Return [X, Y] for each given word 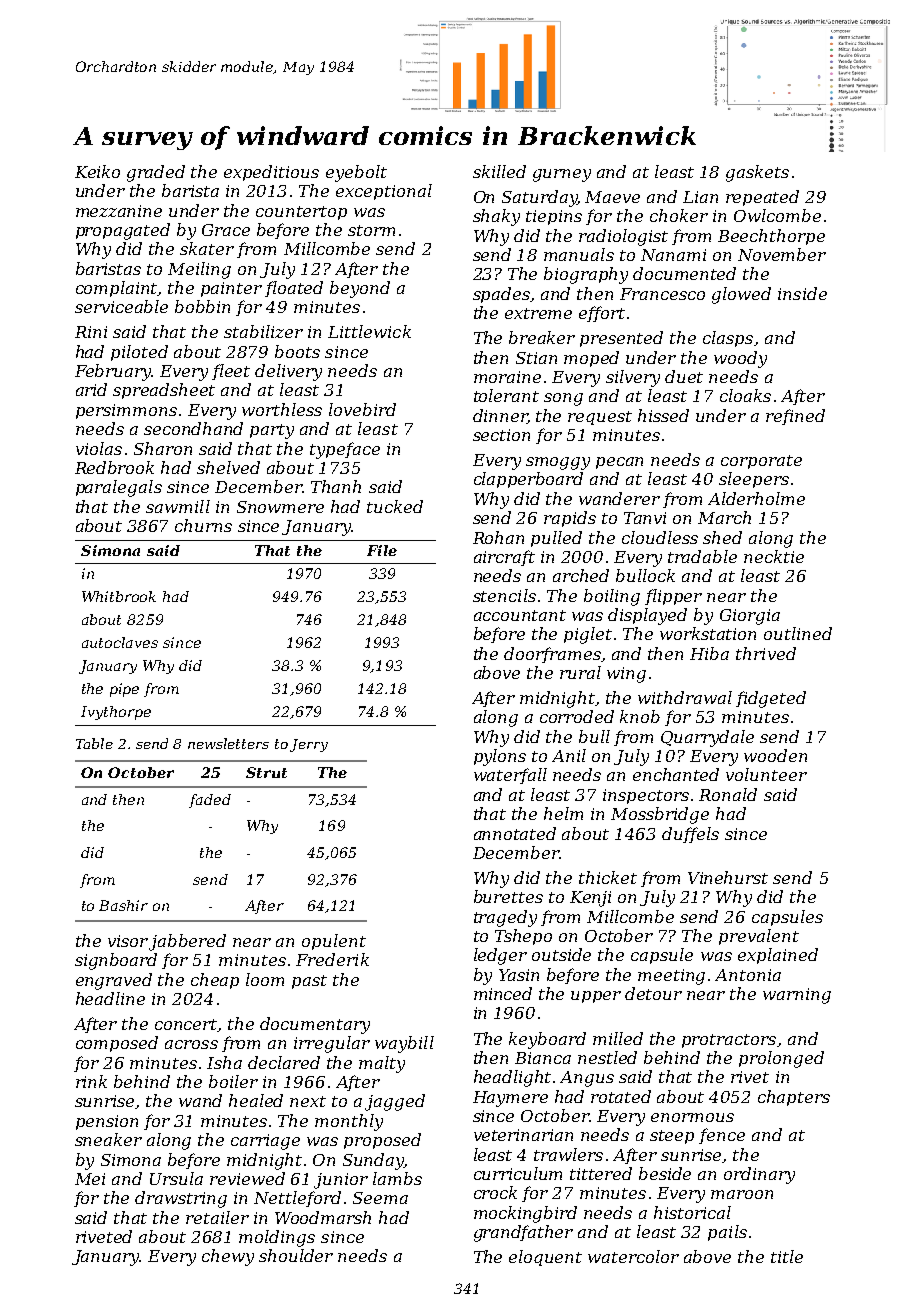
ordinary [759, 1175]
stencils [504, 595]
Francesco [662, 294]
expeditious [271, 173]
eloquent [545, 1258]
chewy [228, 1257]
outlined [798, 633]
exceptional [384, 192]
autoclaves [120, 642]
